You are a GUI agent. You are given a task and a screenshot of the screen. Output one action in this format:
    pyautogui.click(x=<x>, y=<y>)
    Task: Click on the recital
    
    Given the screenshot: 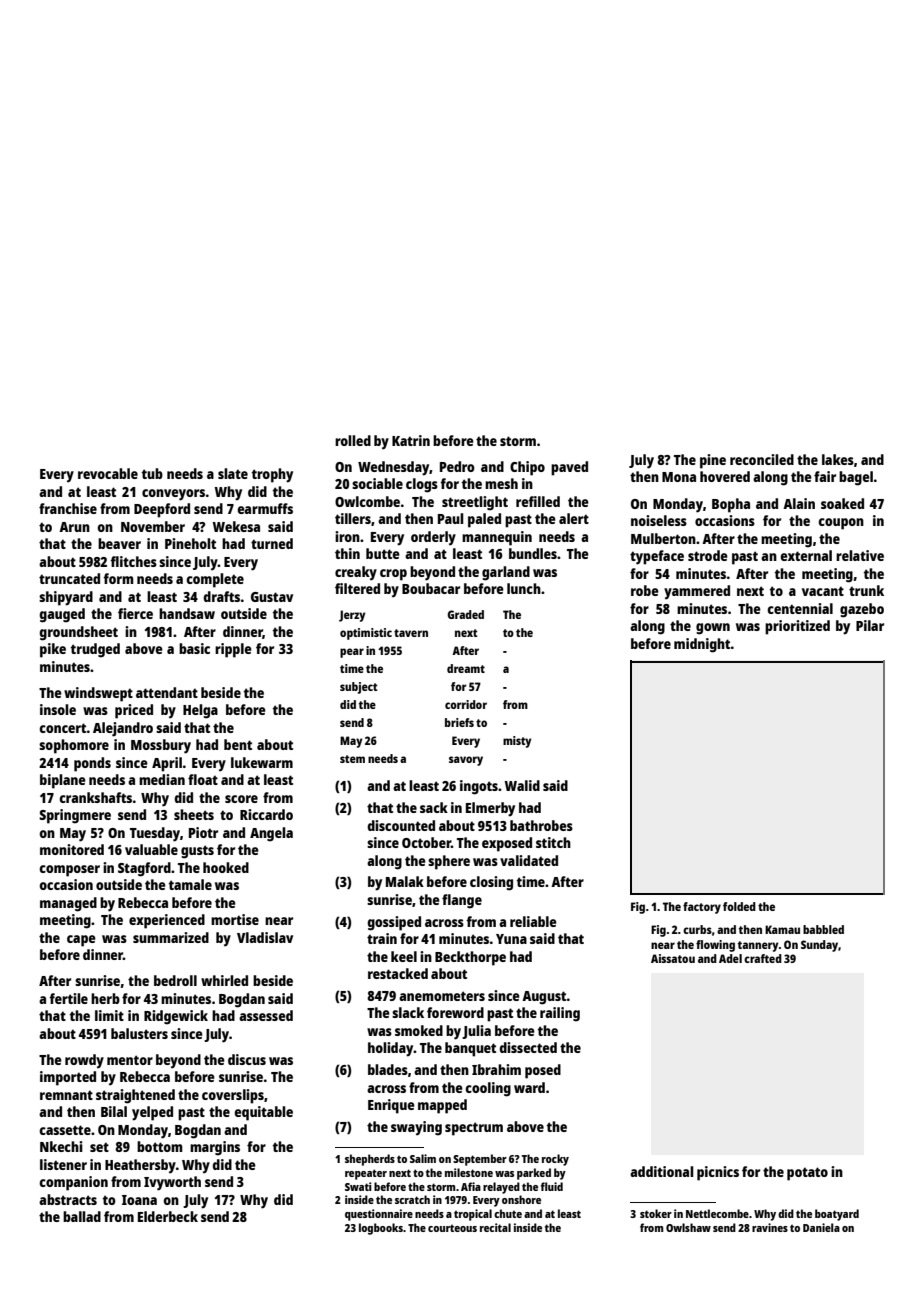 What is the action you would take?
    pyautogui.click(x=495, y=1227)
